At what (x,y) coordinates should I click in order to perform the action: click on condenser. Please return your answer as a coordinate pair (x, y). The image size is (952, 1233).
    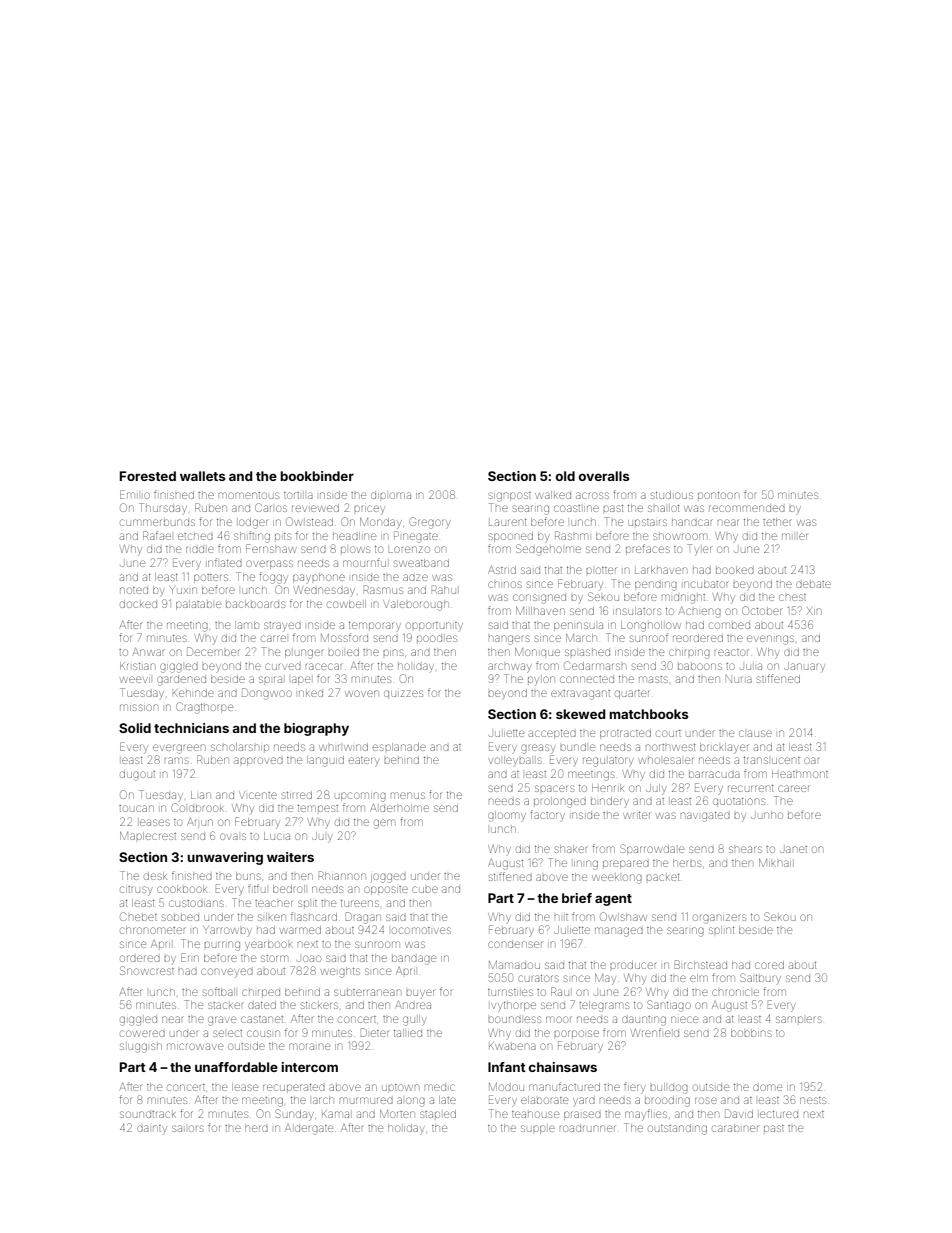
    Looking at the image, I should click on (515, 944).
